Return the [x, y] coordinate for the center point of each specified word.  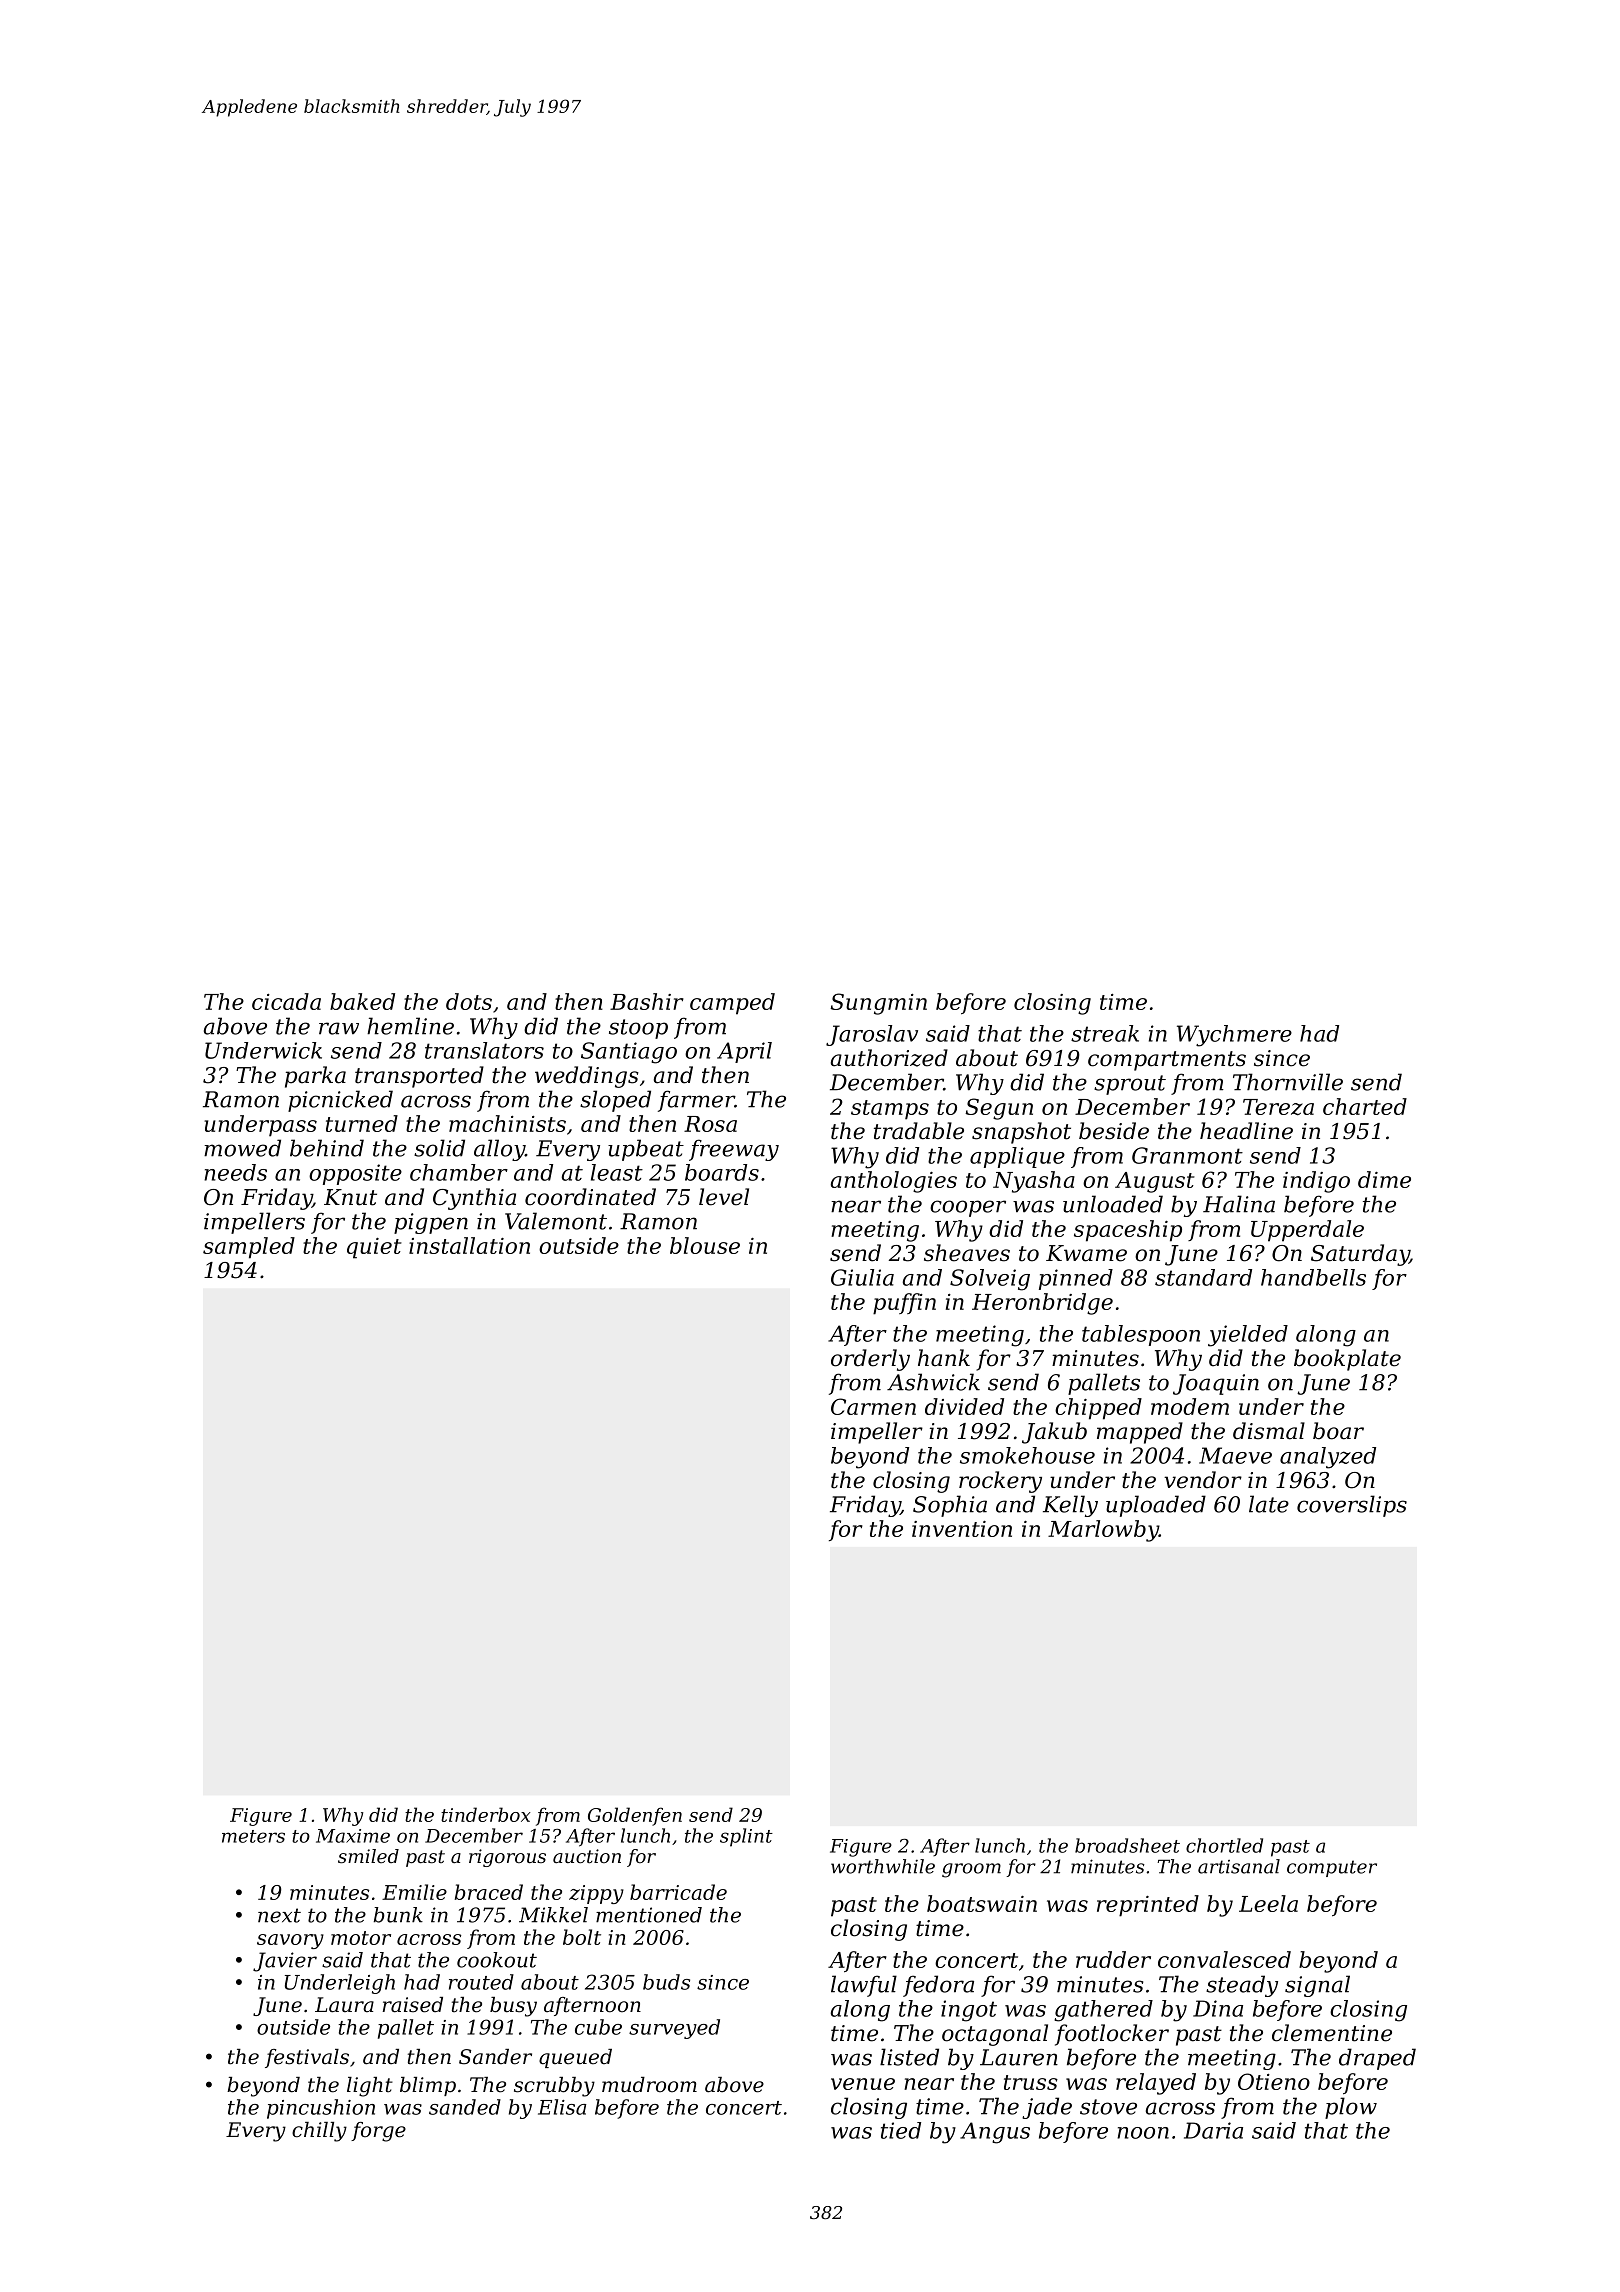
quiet [374, 1248]
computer [1332, 1868]
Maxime [353, 1836]
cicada [286, 1001]
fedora [938, 1986]
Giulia [862, 1277]
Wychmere [1234, 1036]
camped [732, 1004]
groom [971, 1870]
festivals [307, 2058]
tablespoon [1141, 1335]
